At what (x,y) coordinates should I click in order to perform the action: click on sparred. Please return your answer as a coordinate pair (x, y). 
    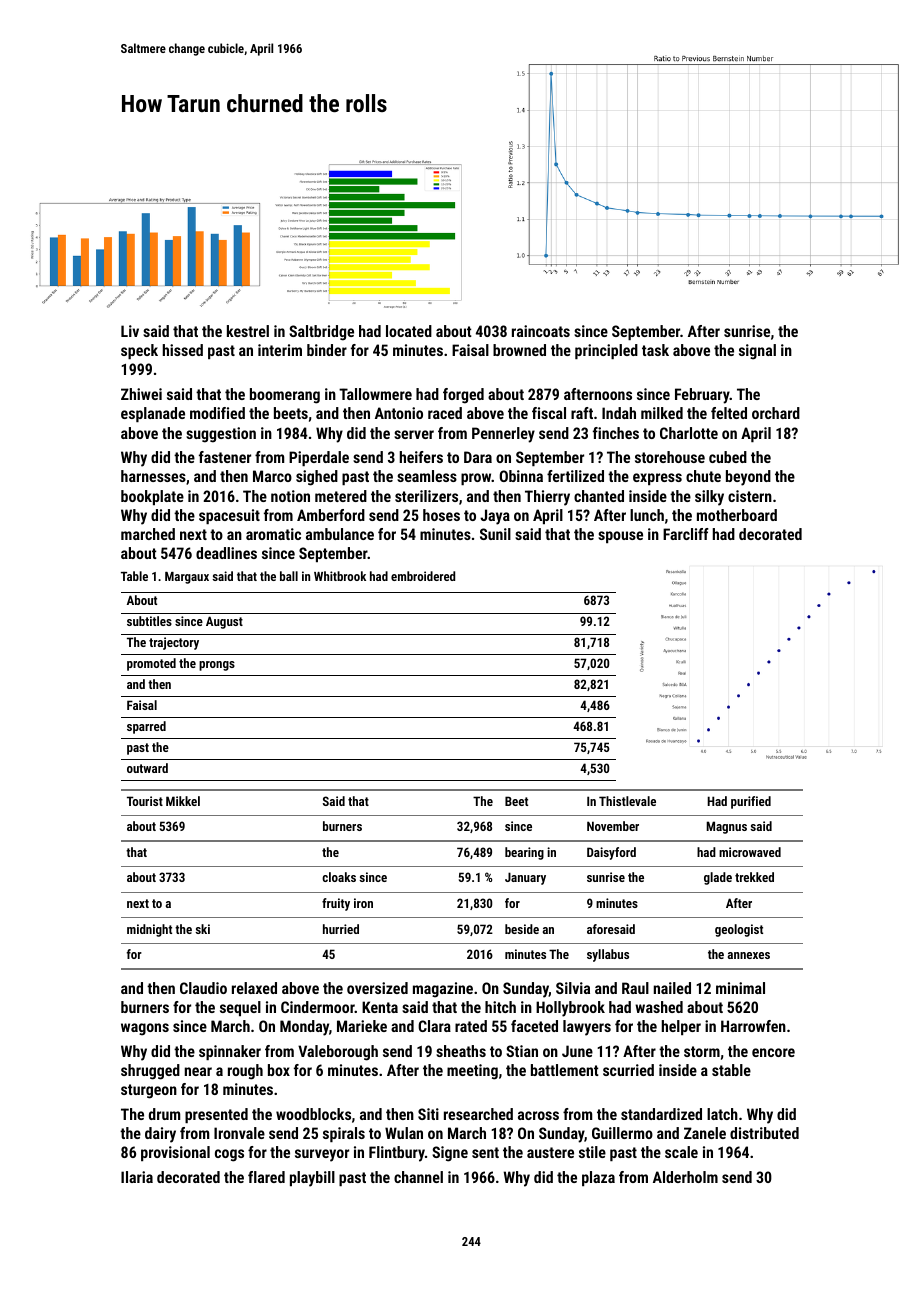
    Looking at the image, I should click on (146, 727).
